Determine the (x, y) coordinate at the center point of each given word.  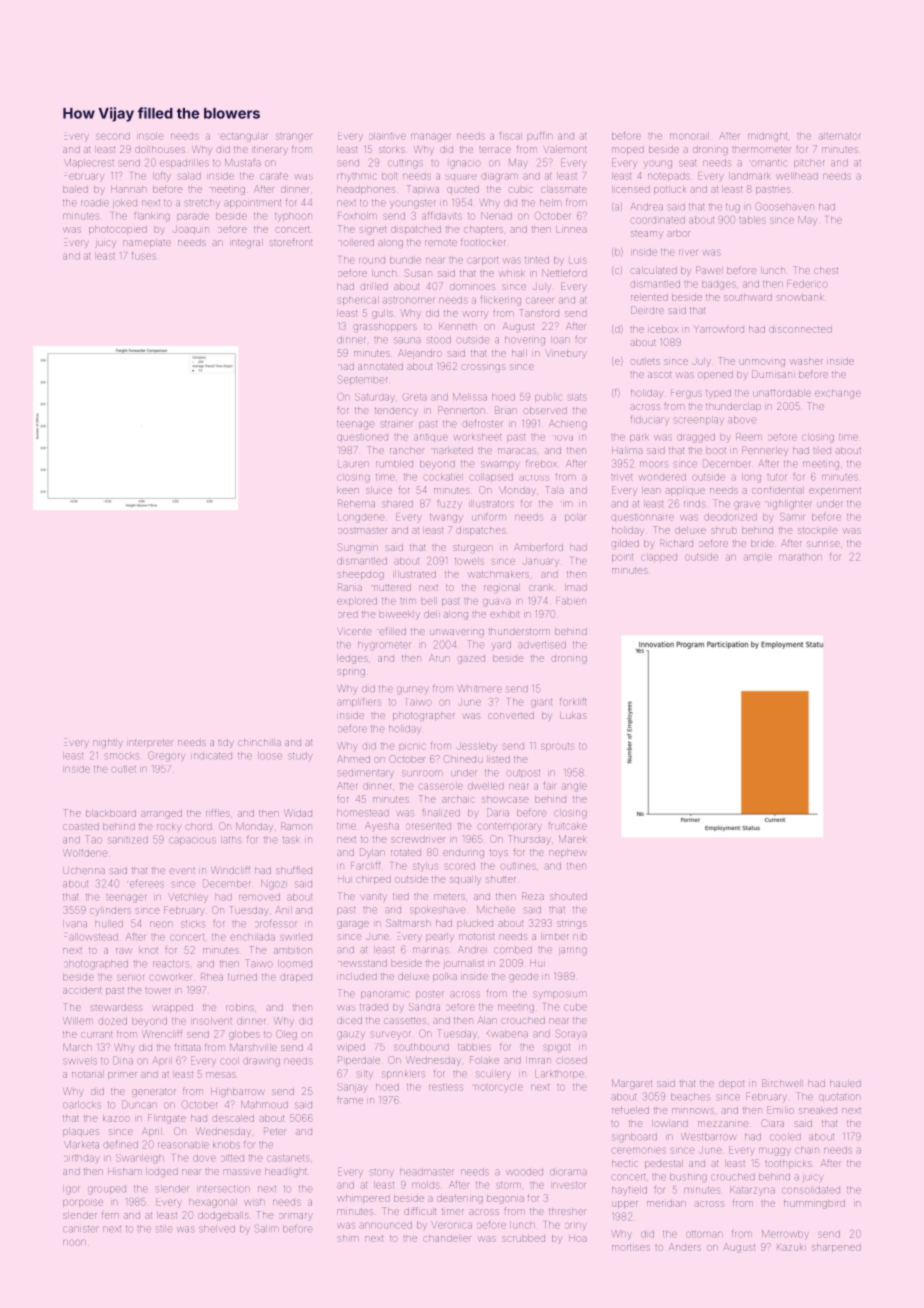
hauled (845, 1084)
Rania (350, 587)
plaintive (387, 136)
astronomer (408, 300)
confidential (777, 490)
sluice (379, 491)
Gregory (166, 756)
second (113, 136)
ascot (659, 375)
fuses (144, 255)
